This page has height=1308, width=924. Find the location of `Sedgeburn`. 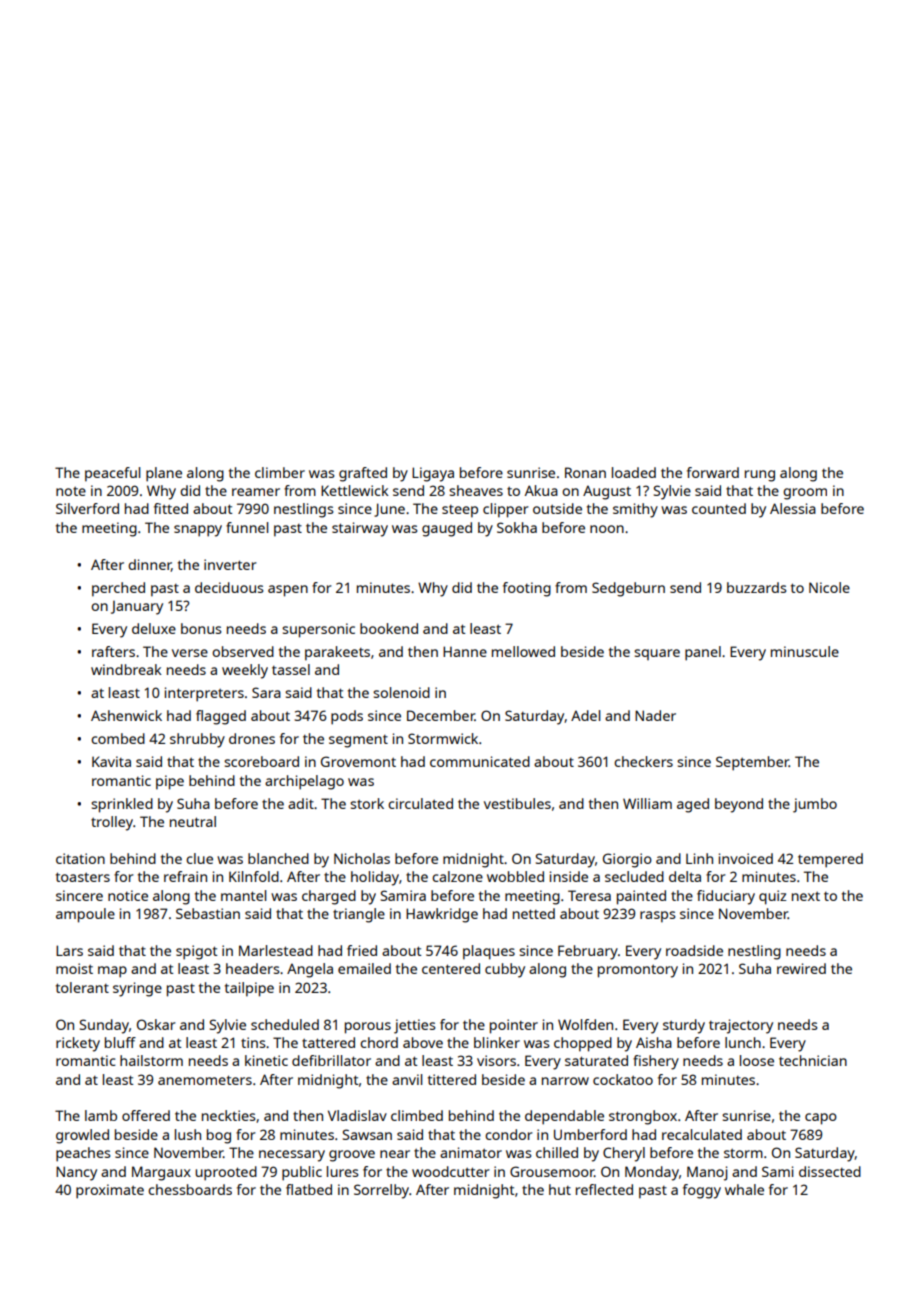

Sedgeburn is located at coordinates (628, 589).
